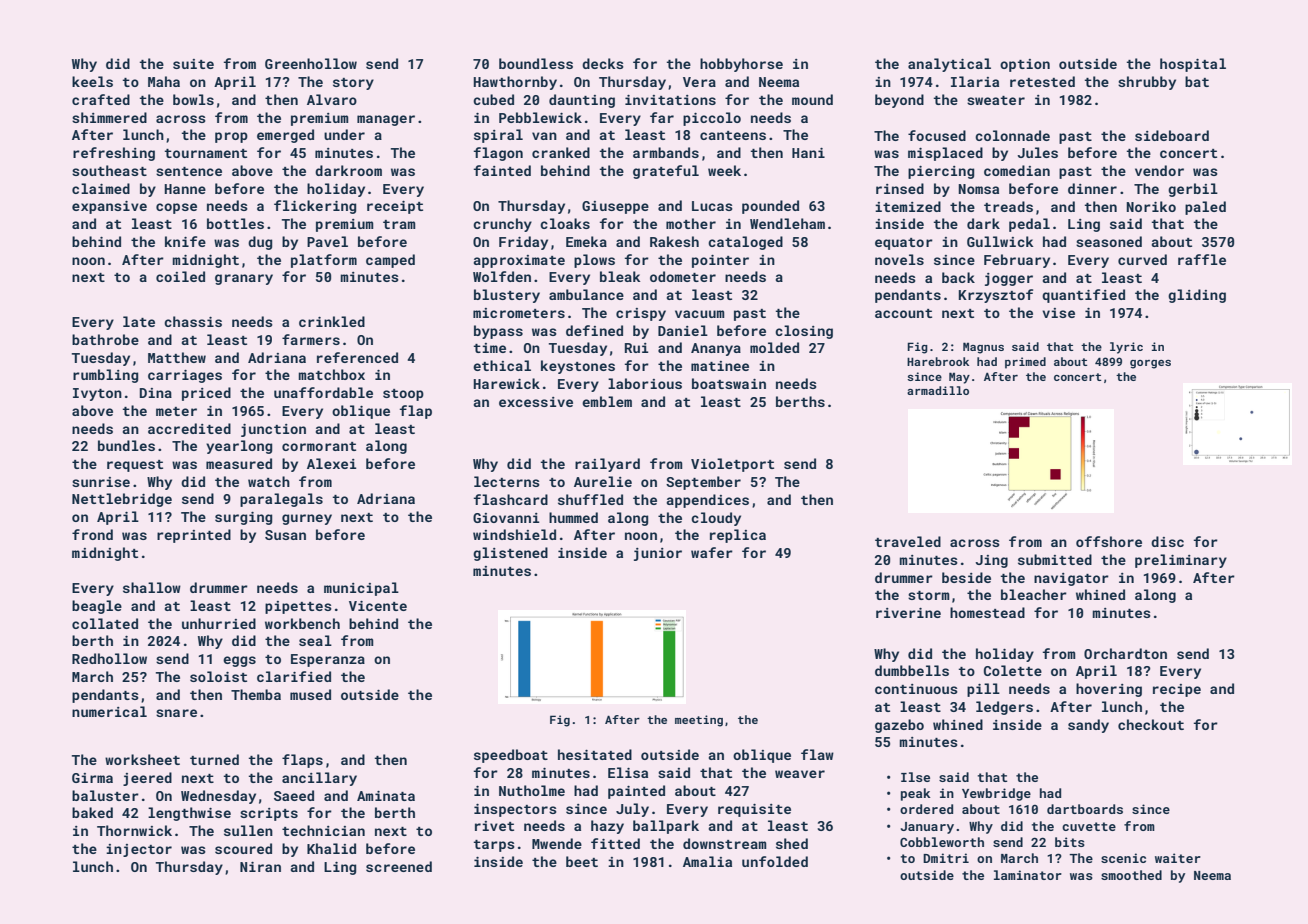 The width and height of the image is (1308, 924). Describe the element at coordinates (975, 81) in the image. I see `Ilaria` at that location.
